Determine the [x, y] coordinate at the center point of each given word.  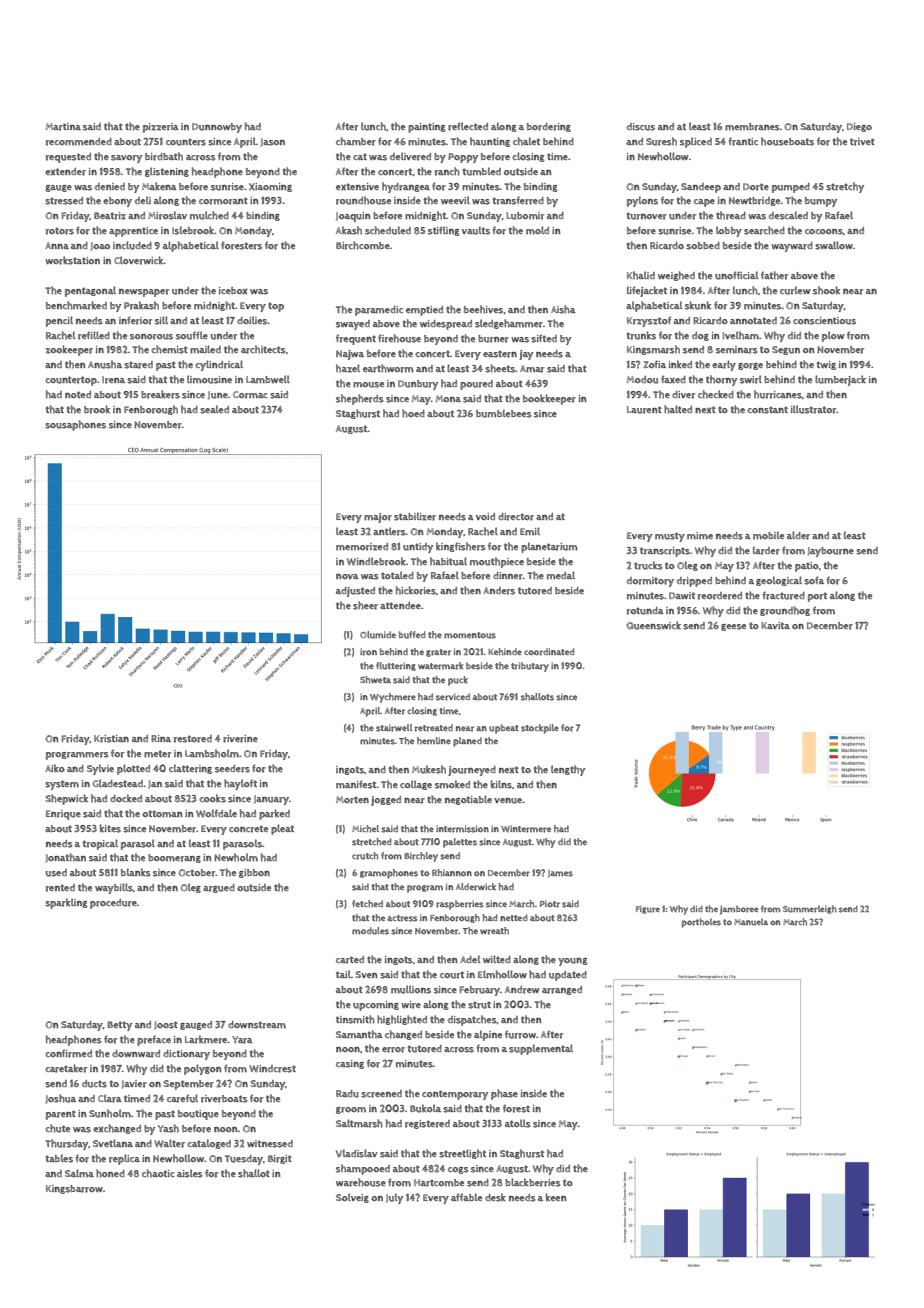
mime [700, 536]
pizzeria [161, 128]
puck [458, 681]
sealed [214, 409]
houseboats [787, 141]
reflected [468, 126]
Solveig [352, 1198]
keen [556, 1197]
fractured [783, 595]
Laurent [644, 410]
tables [59, 1158]
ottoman [162, 814]
